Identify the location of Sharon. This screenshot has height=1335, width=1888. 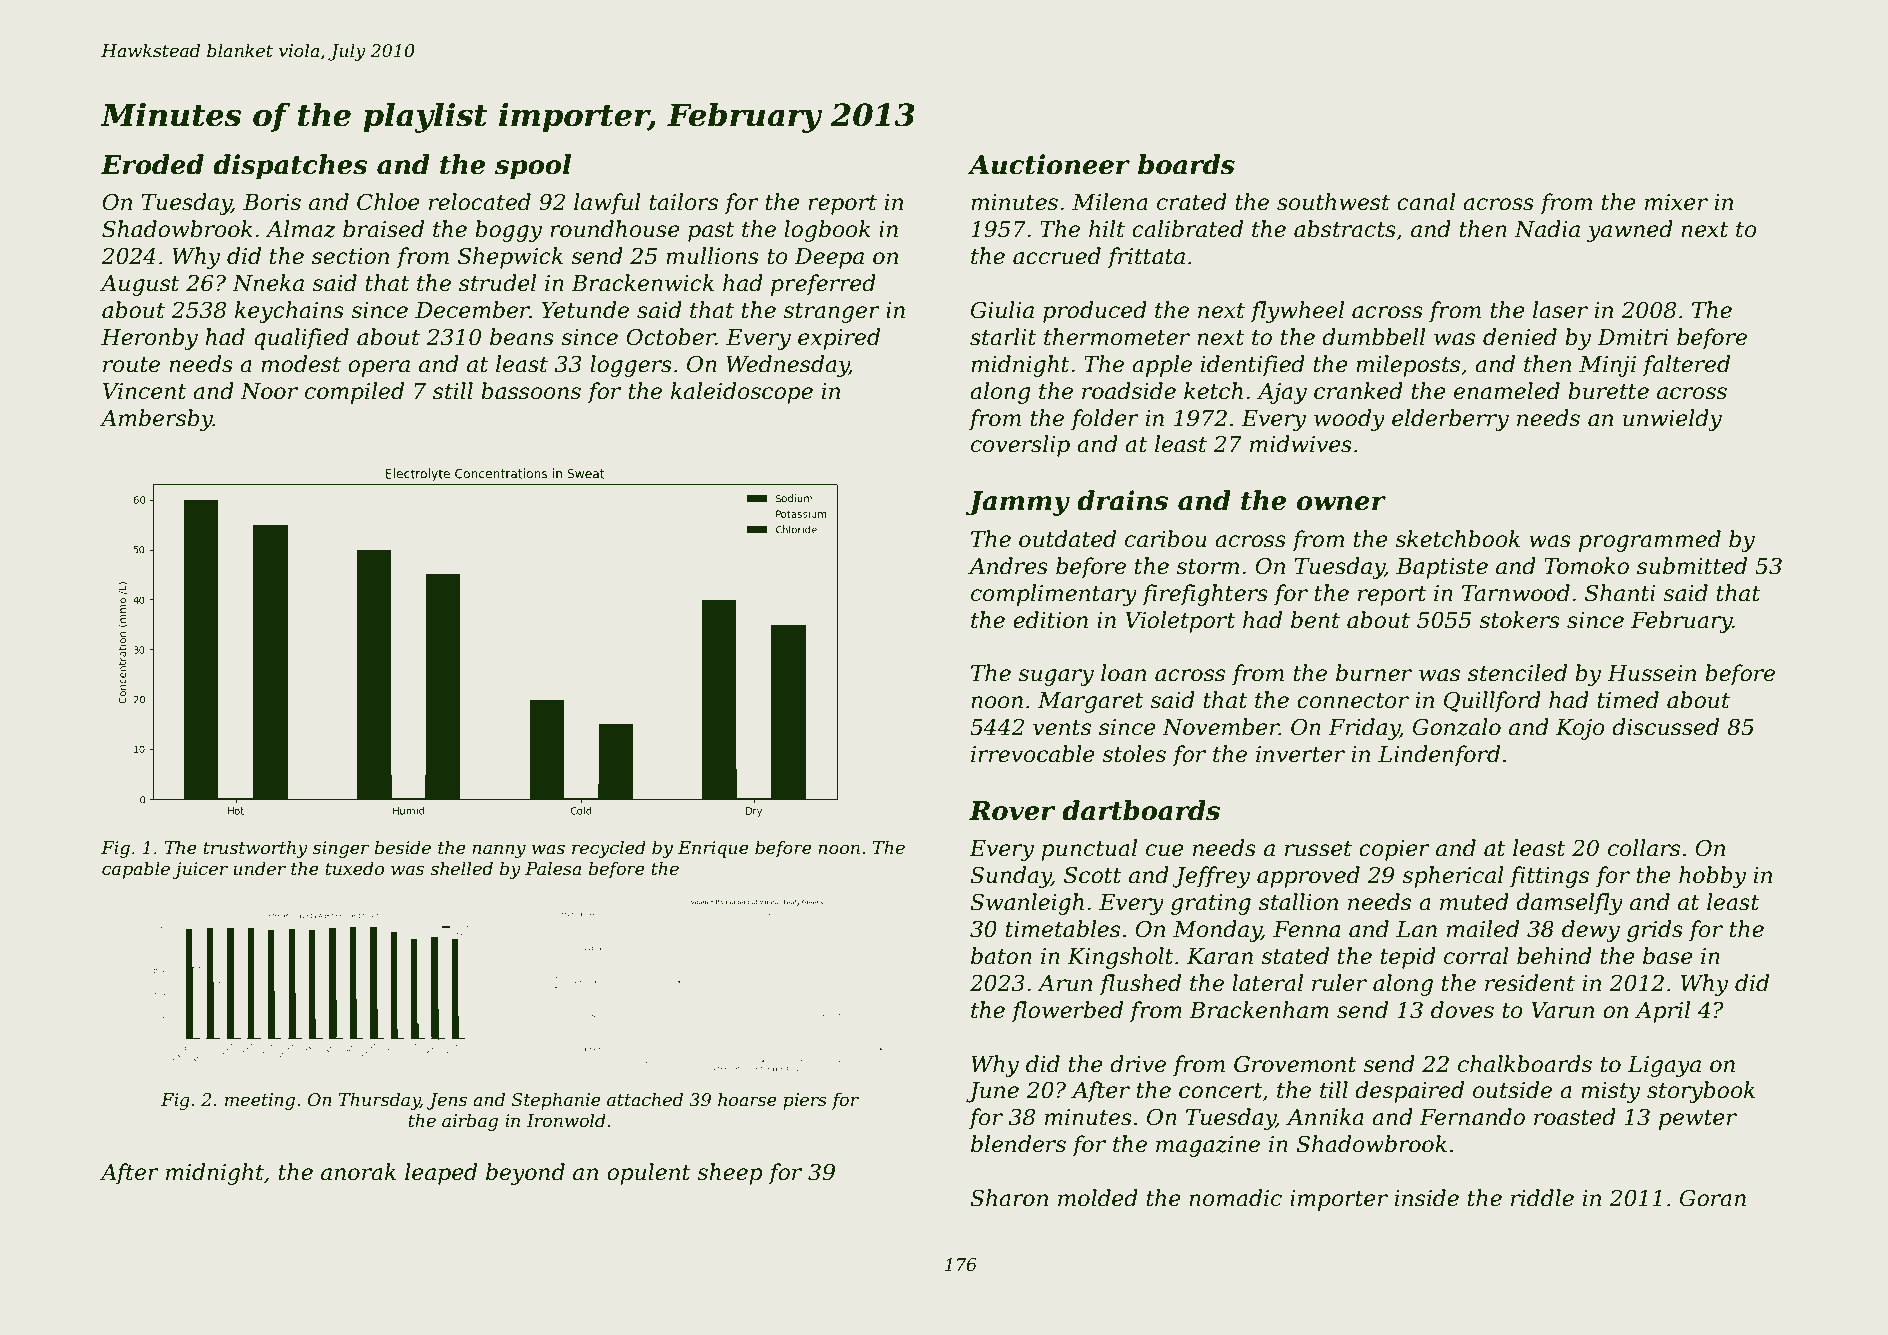
(1009, 1198).
